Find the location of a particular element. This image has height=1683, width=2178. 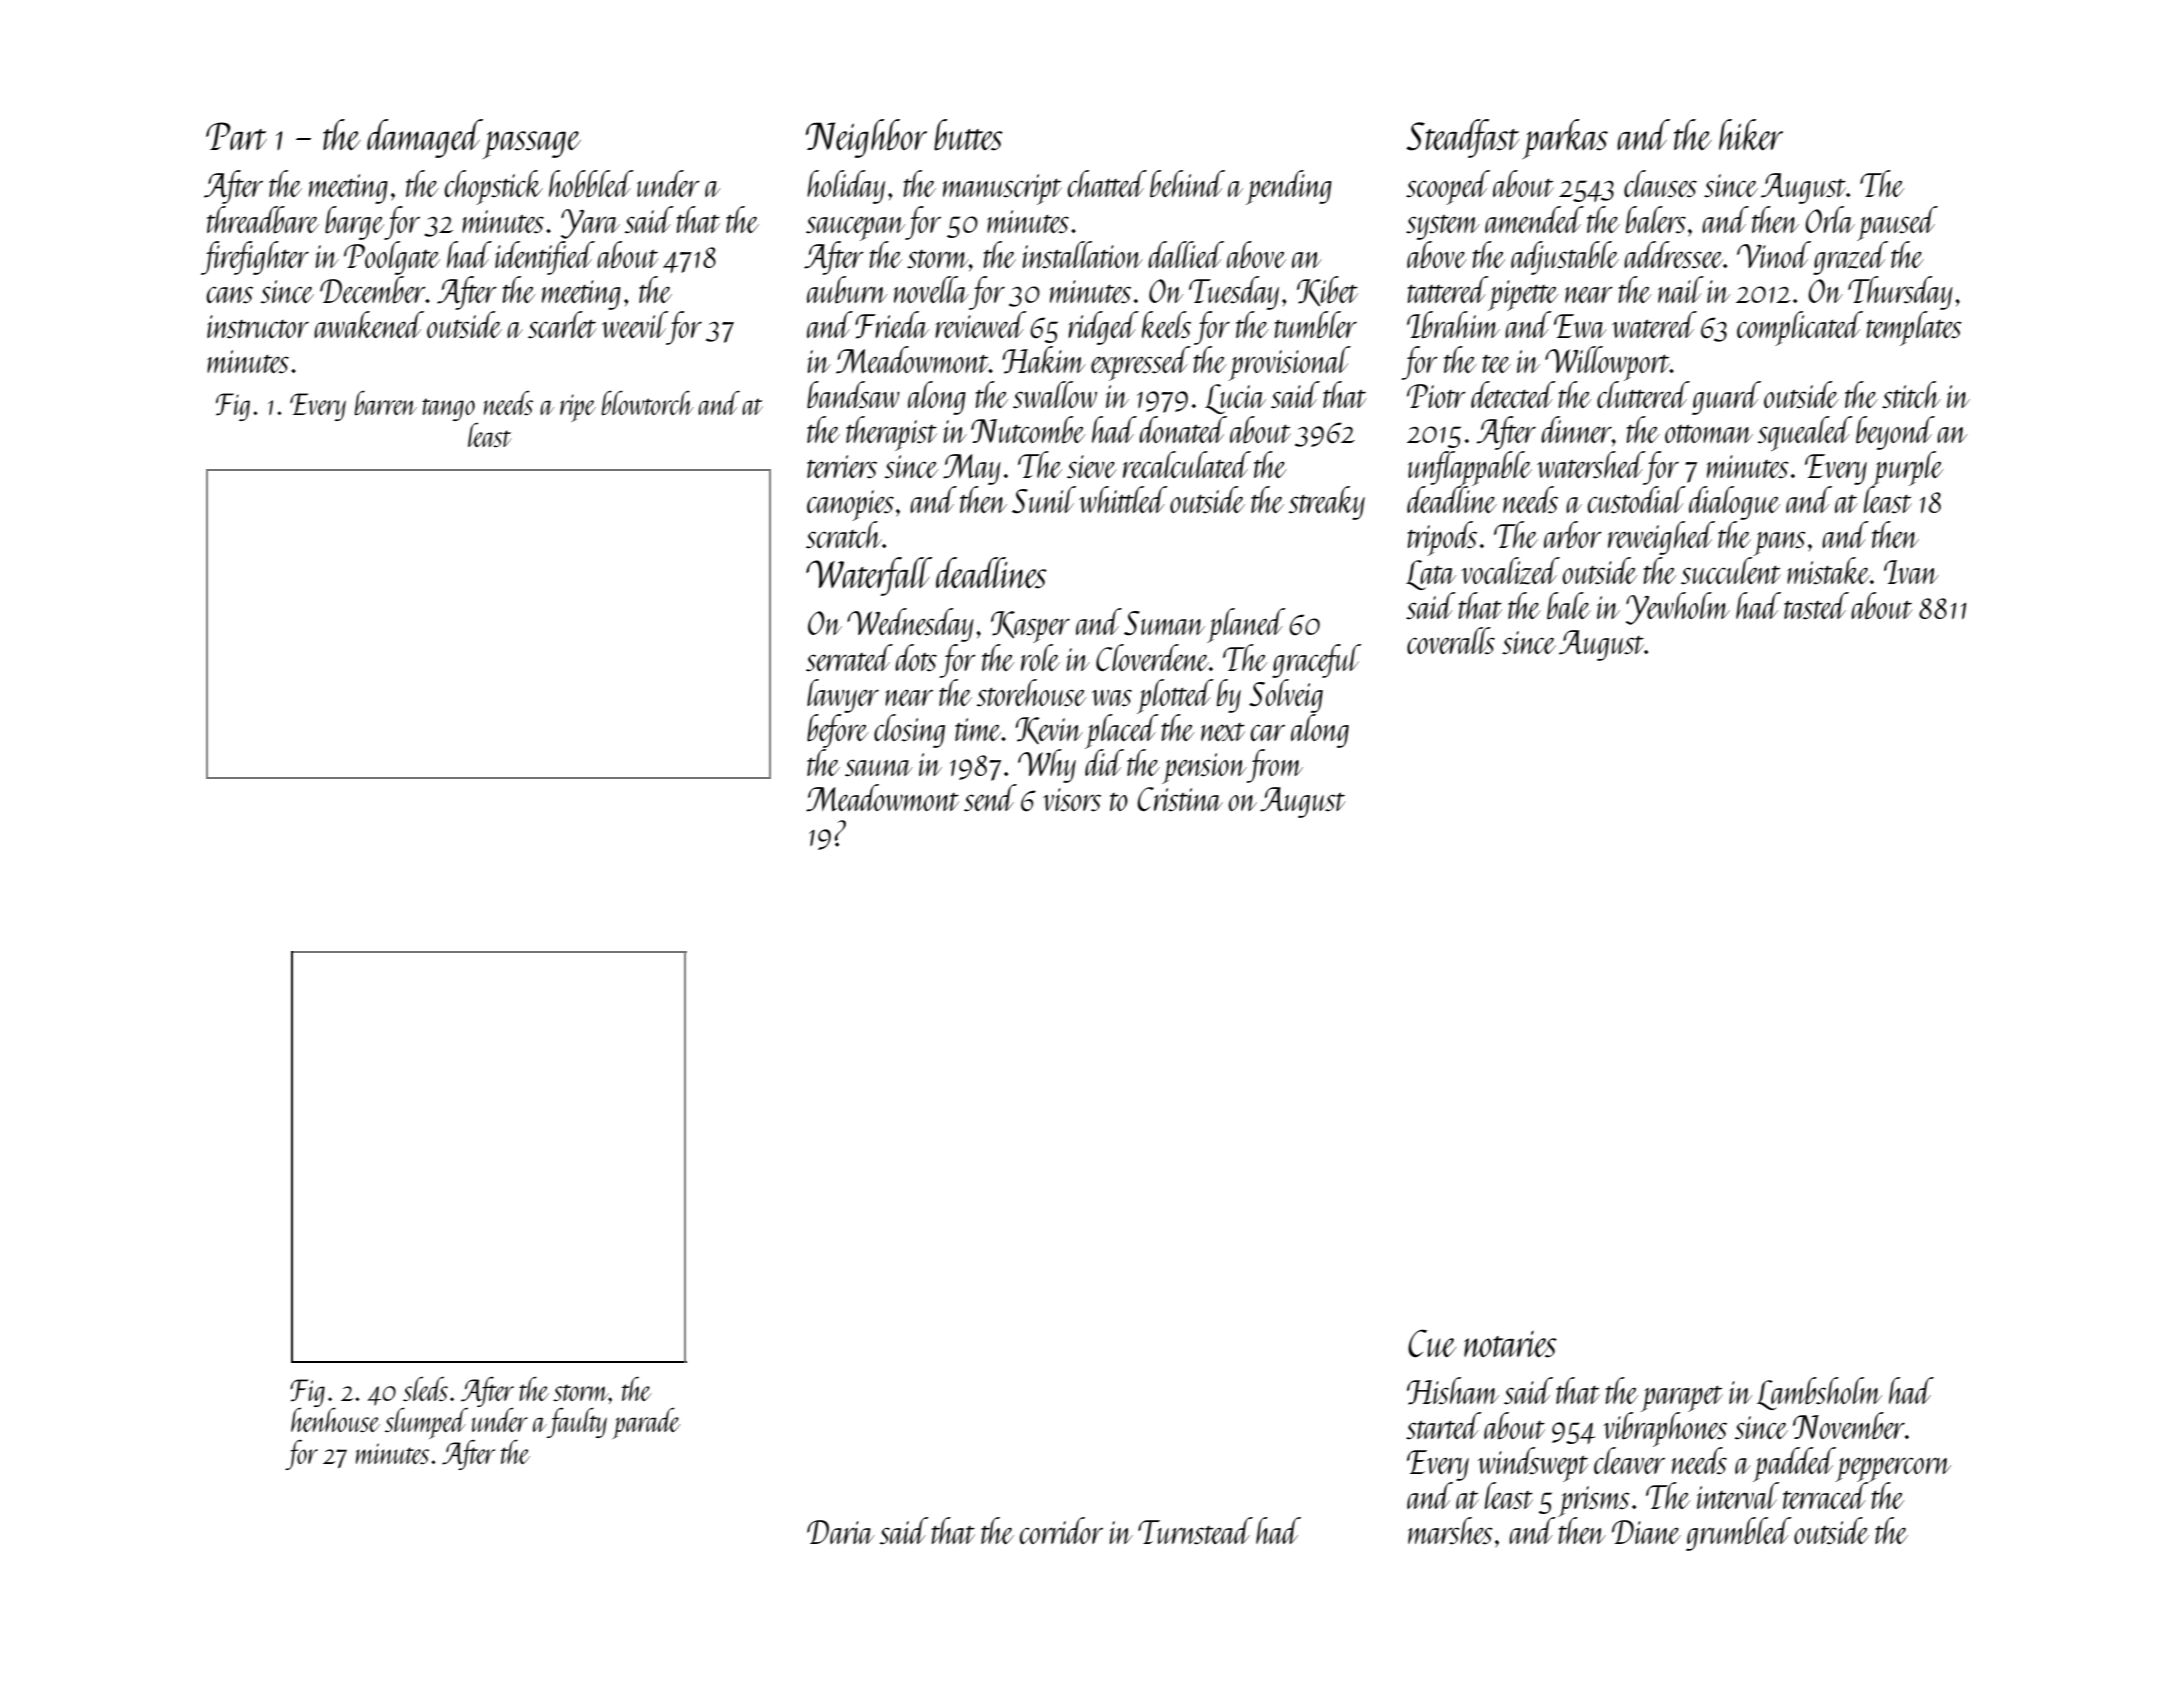

ridged is located at coordinates (1103, 328).
